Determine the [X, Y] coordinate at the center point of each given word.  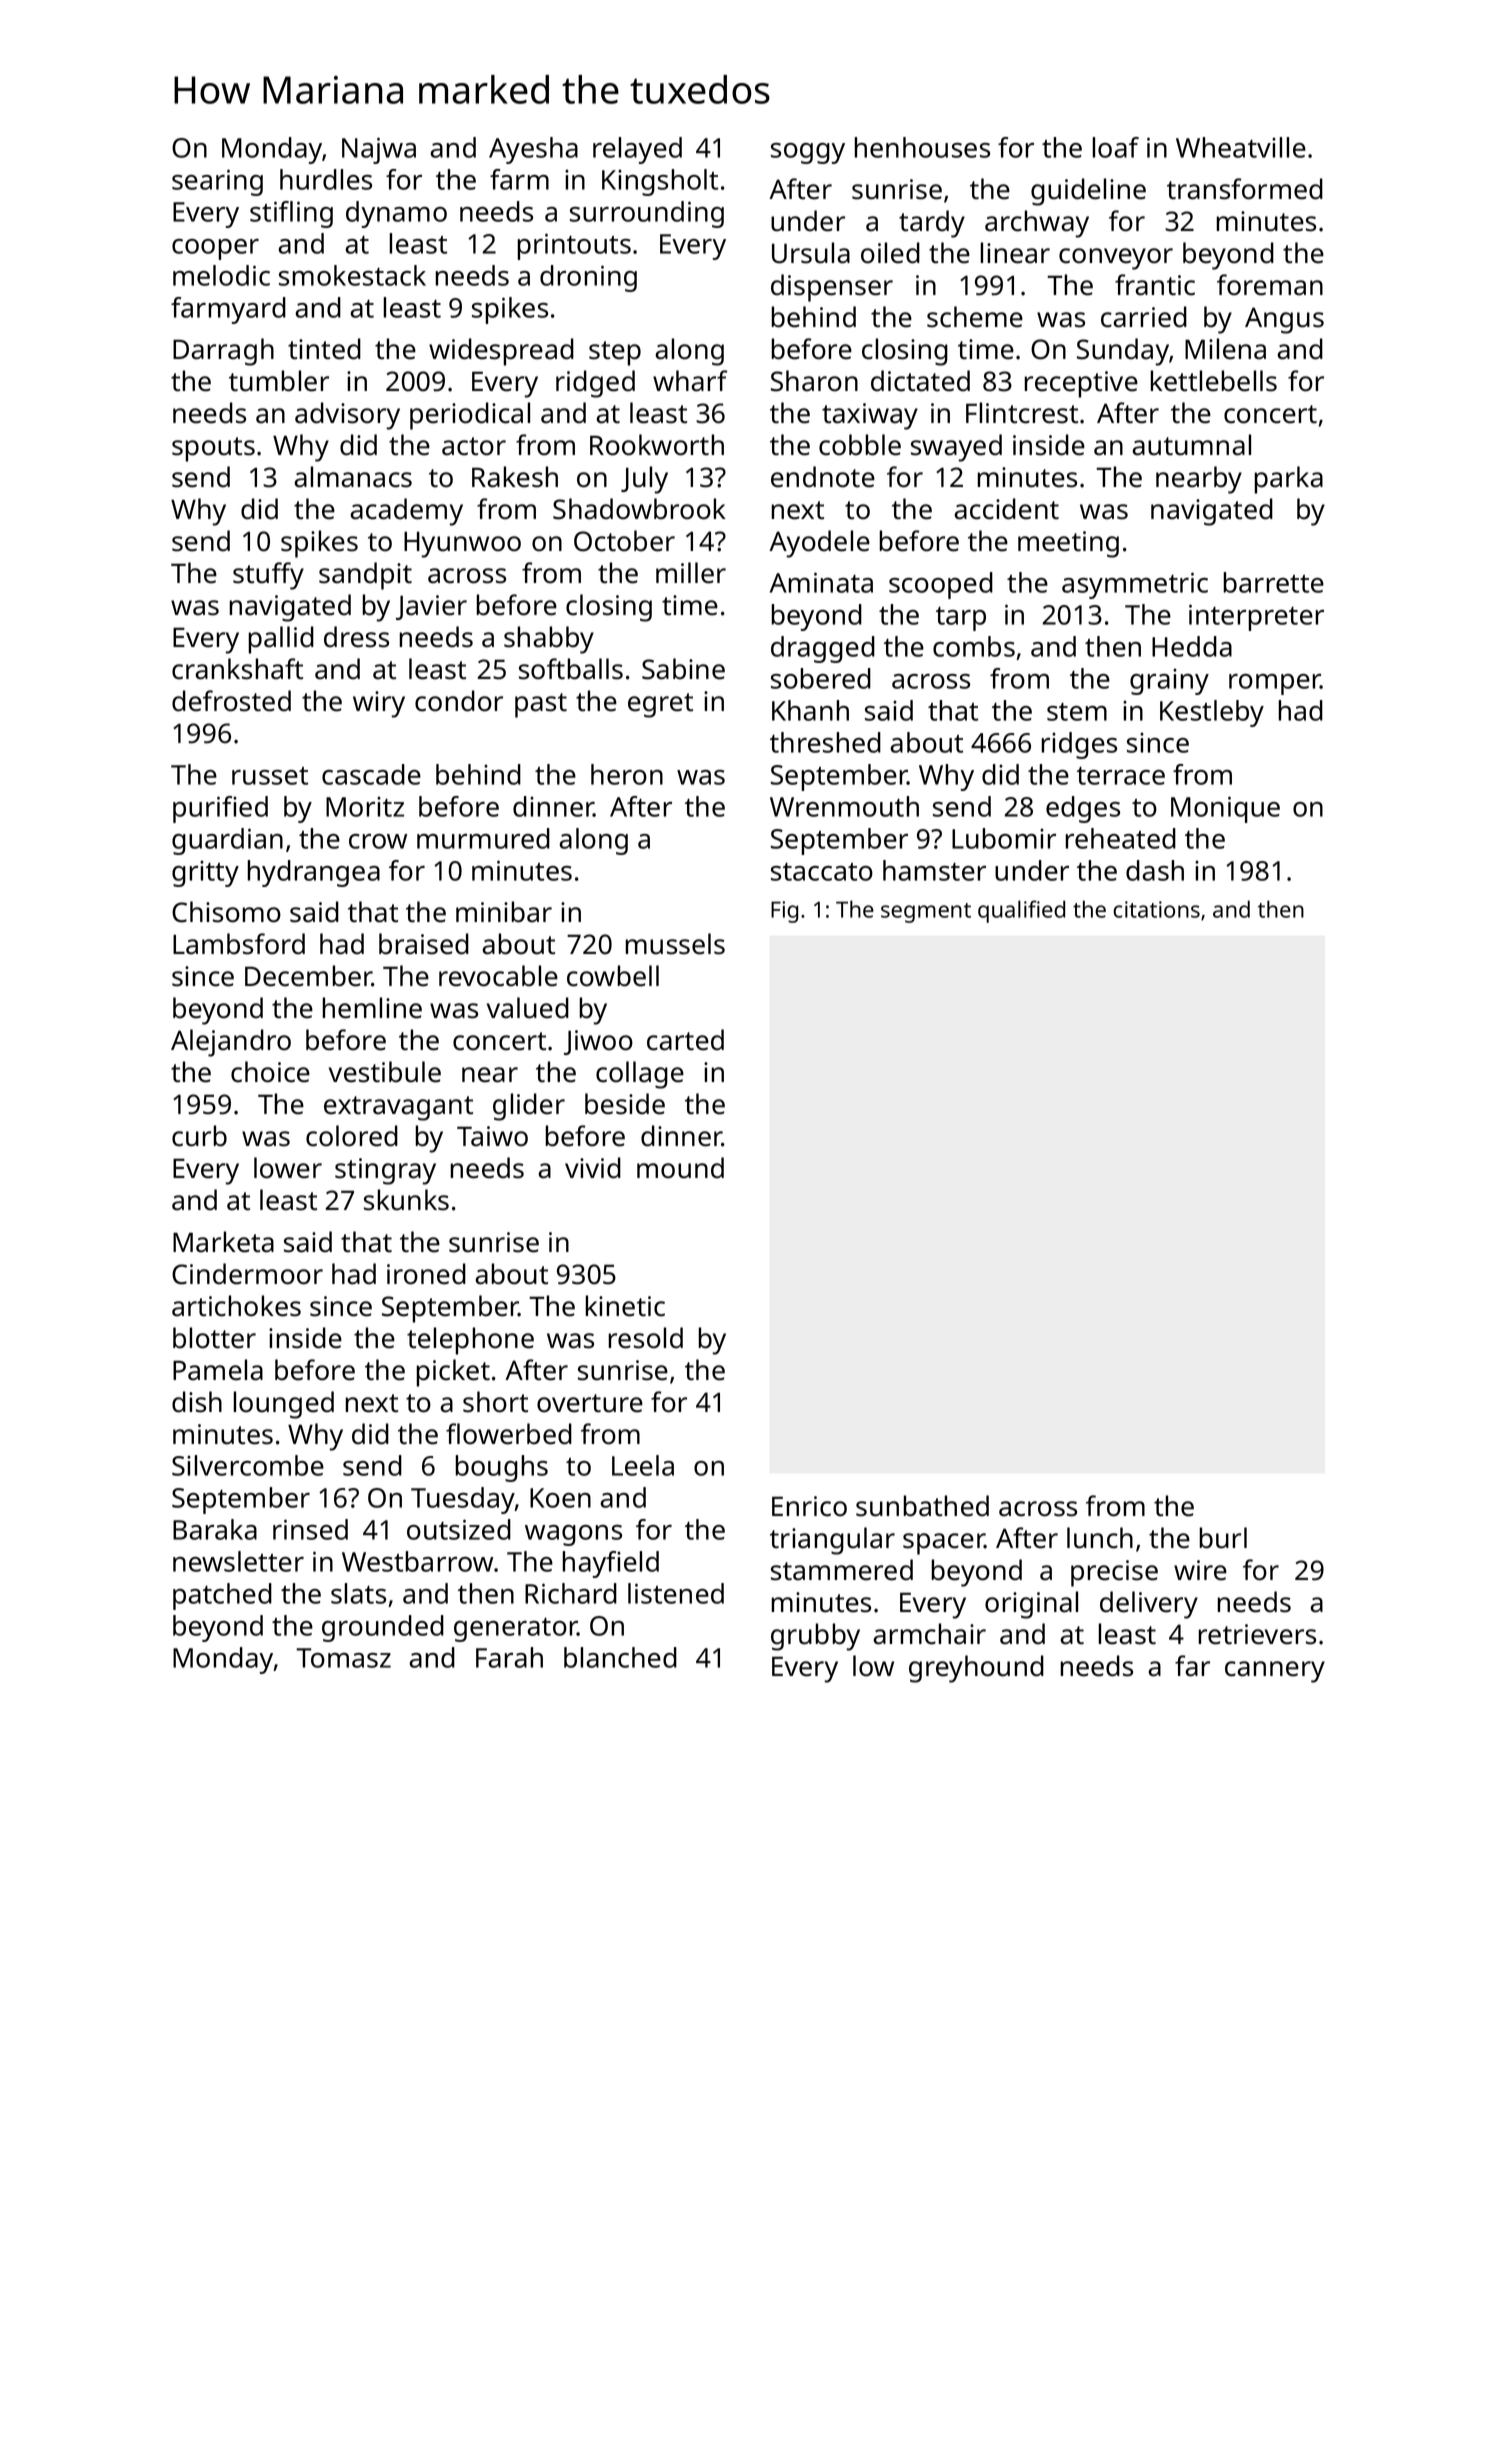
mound [680, 1168]
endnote [823, 477]
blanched [620, 1657]
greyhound [976, 1669]
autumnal [1191, 445]
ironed [426, 1274]
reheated [1120, 838]
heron [627, 774]
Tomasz [343, 1658]
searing [217, 182]
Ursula [811, 253]
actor [474, 446]
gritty [205, 874]
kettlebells [1213, 381]
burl [1223, 1538]
